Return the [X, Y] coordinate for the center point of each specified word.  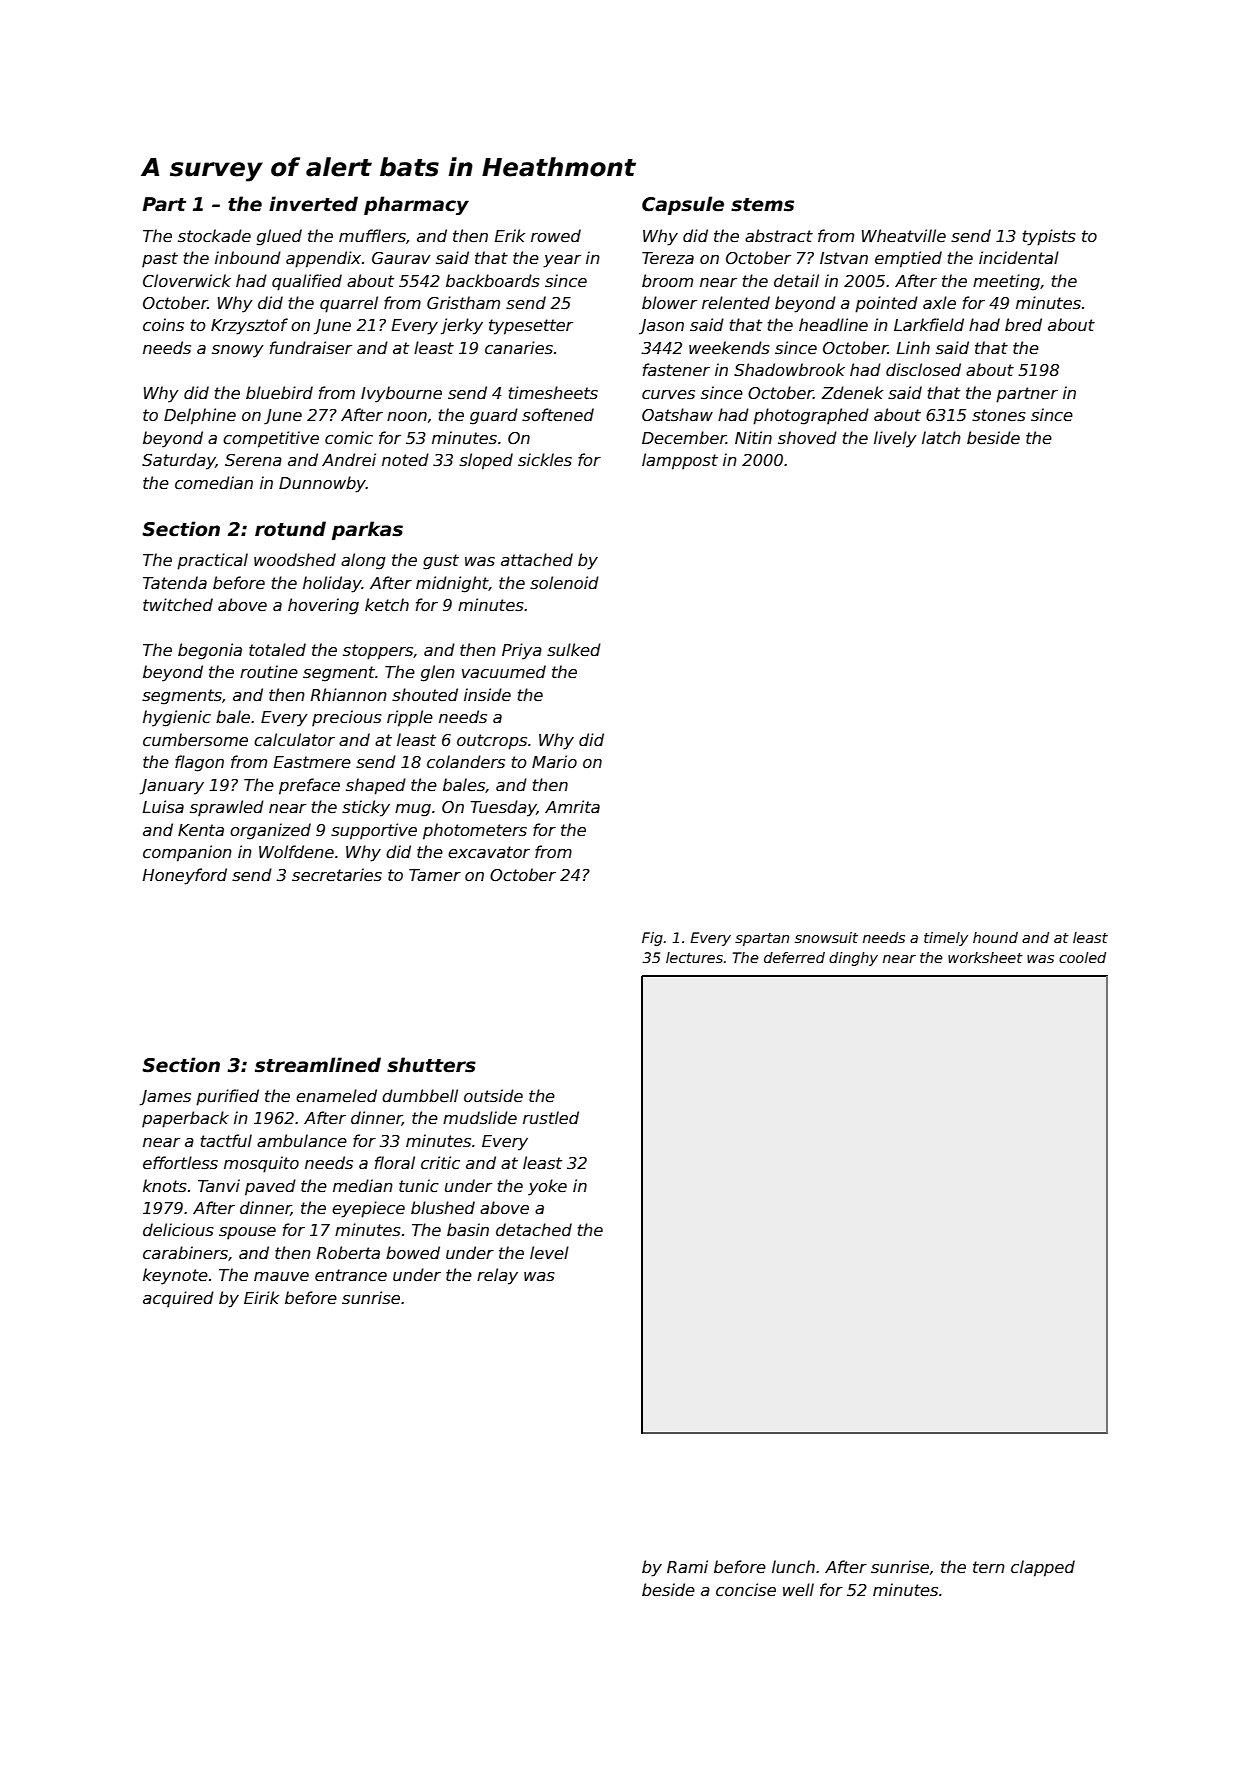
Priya [522, 651]
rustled [551, 1118]
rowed [556, 235]
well [798, 1590]
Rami [687, 1566]
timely [946, 939]
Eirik [261, 1297]
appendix [323, 259]
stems [762, 205]
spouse [247, 1233]
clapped [1043, 1568]
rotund [290, 529]
